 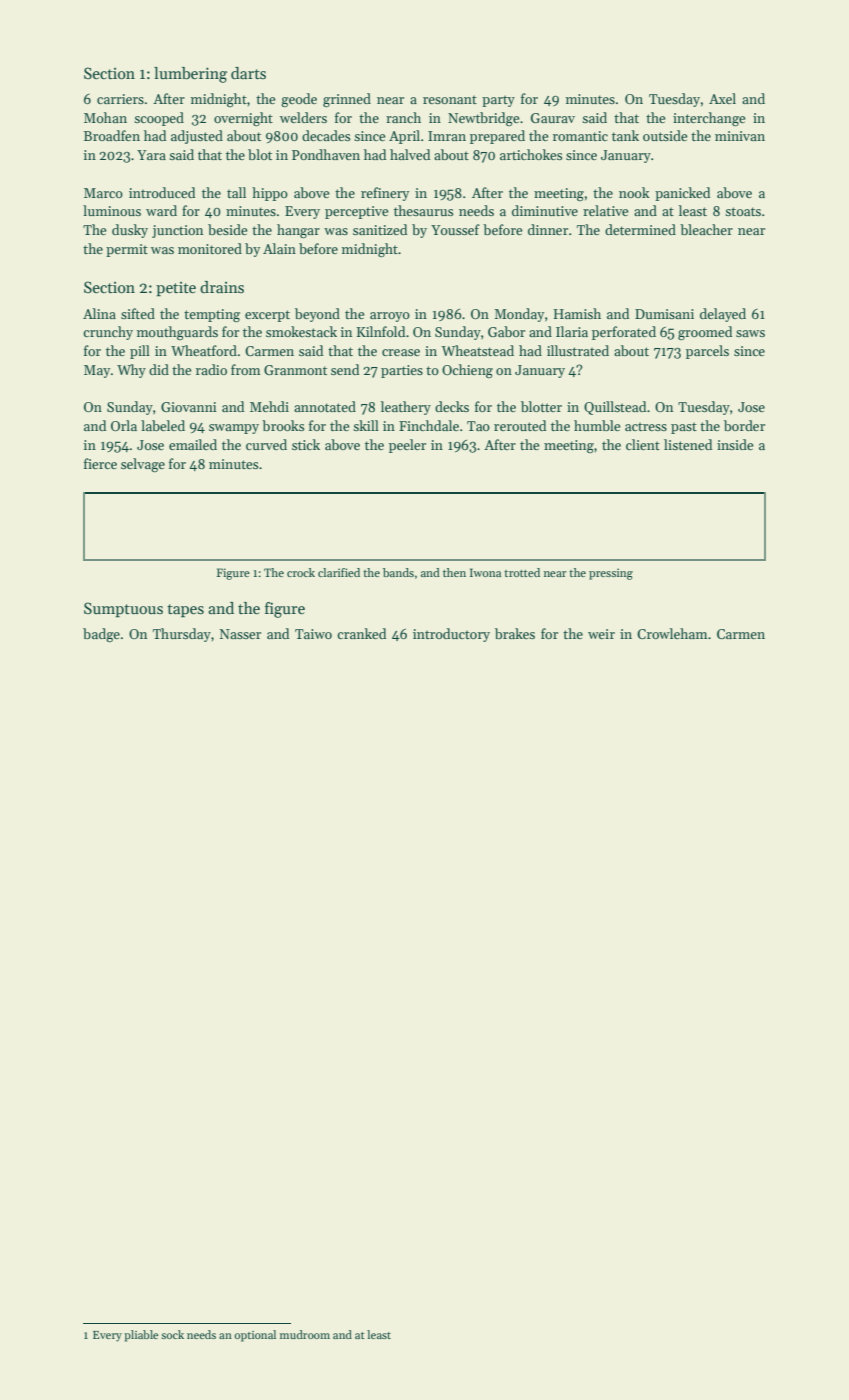 What do you see at coordinates (580, 136) in the page?
I see `romantic` at bounding box center [580, 136].
